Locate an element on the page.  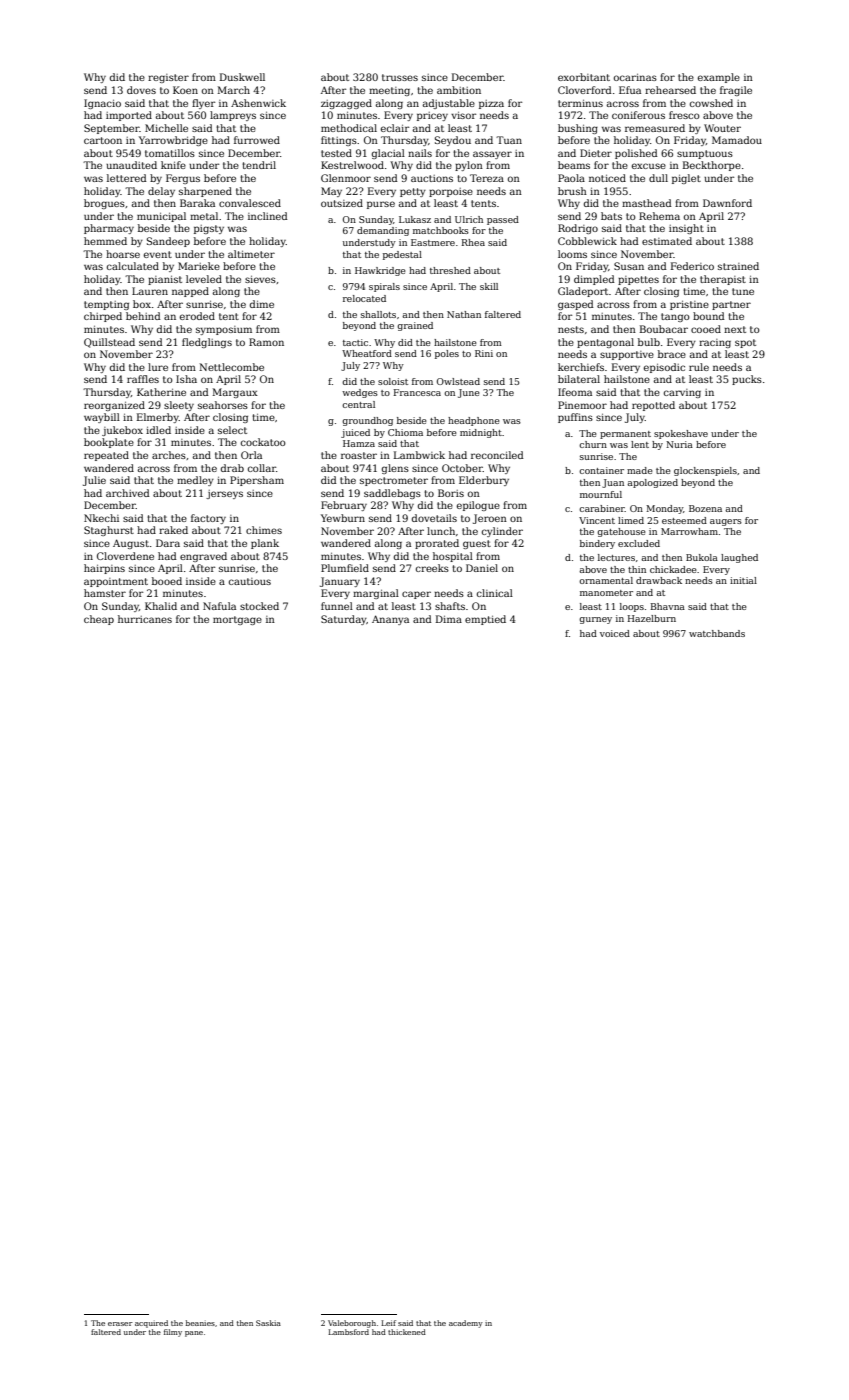
Ananya is located at coordinates (390, 620).
